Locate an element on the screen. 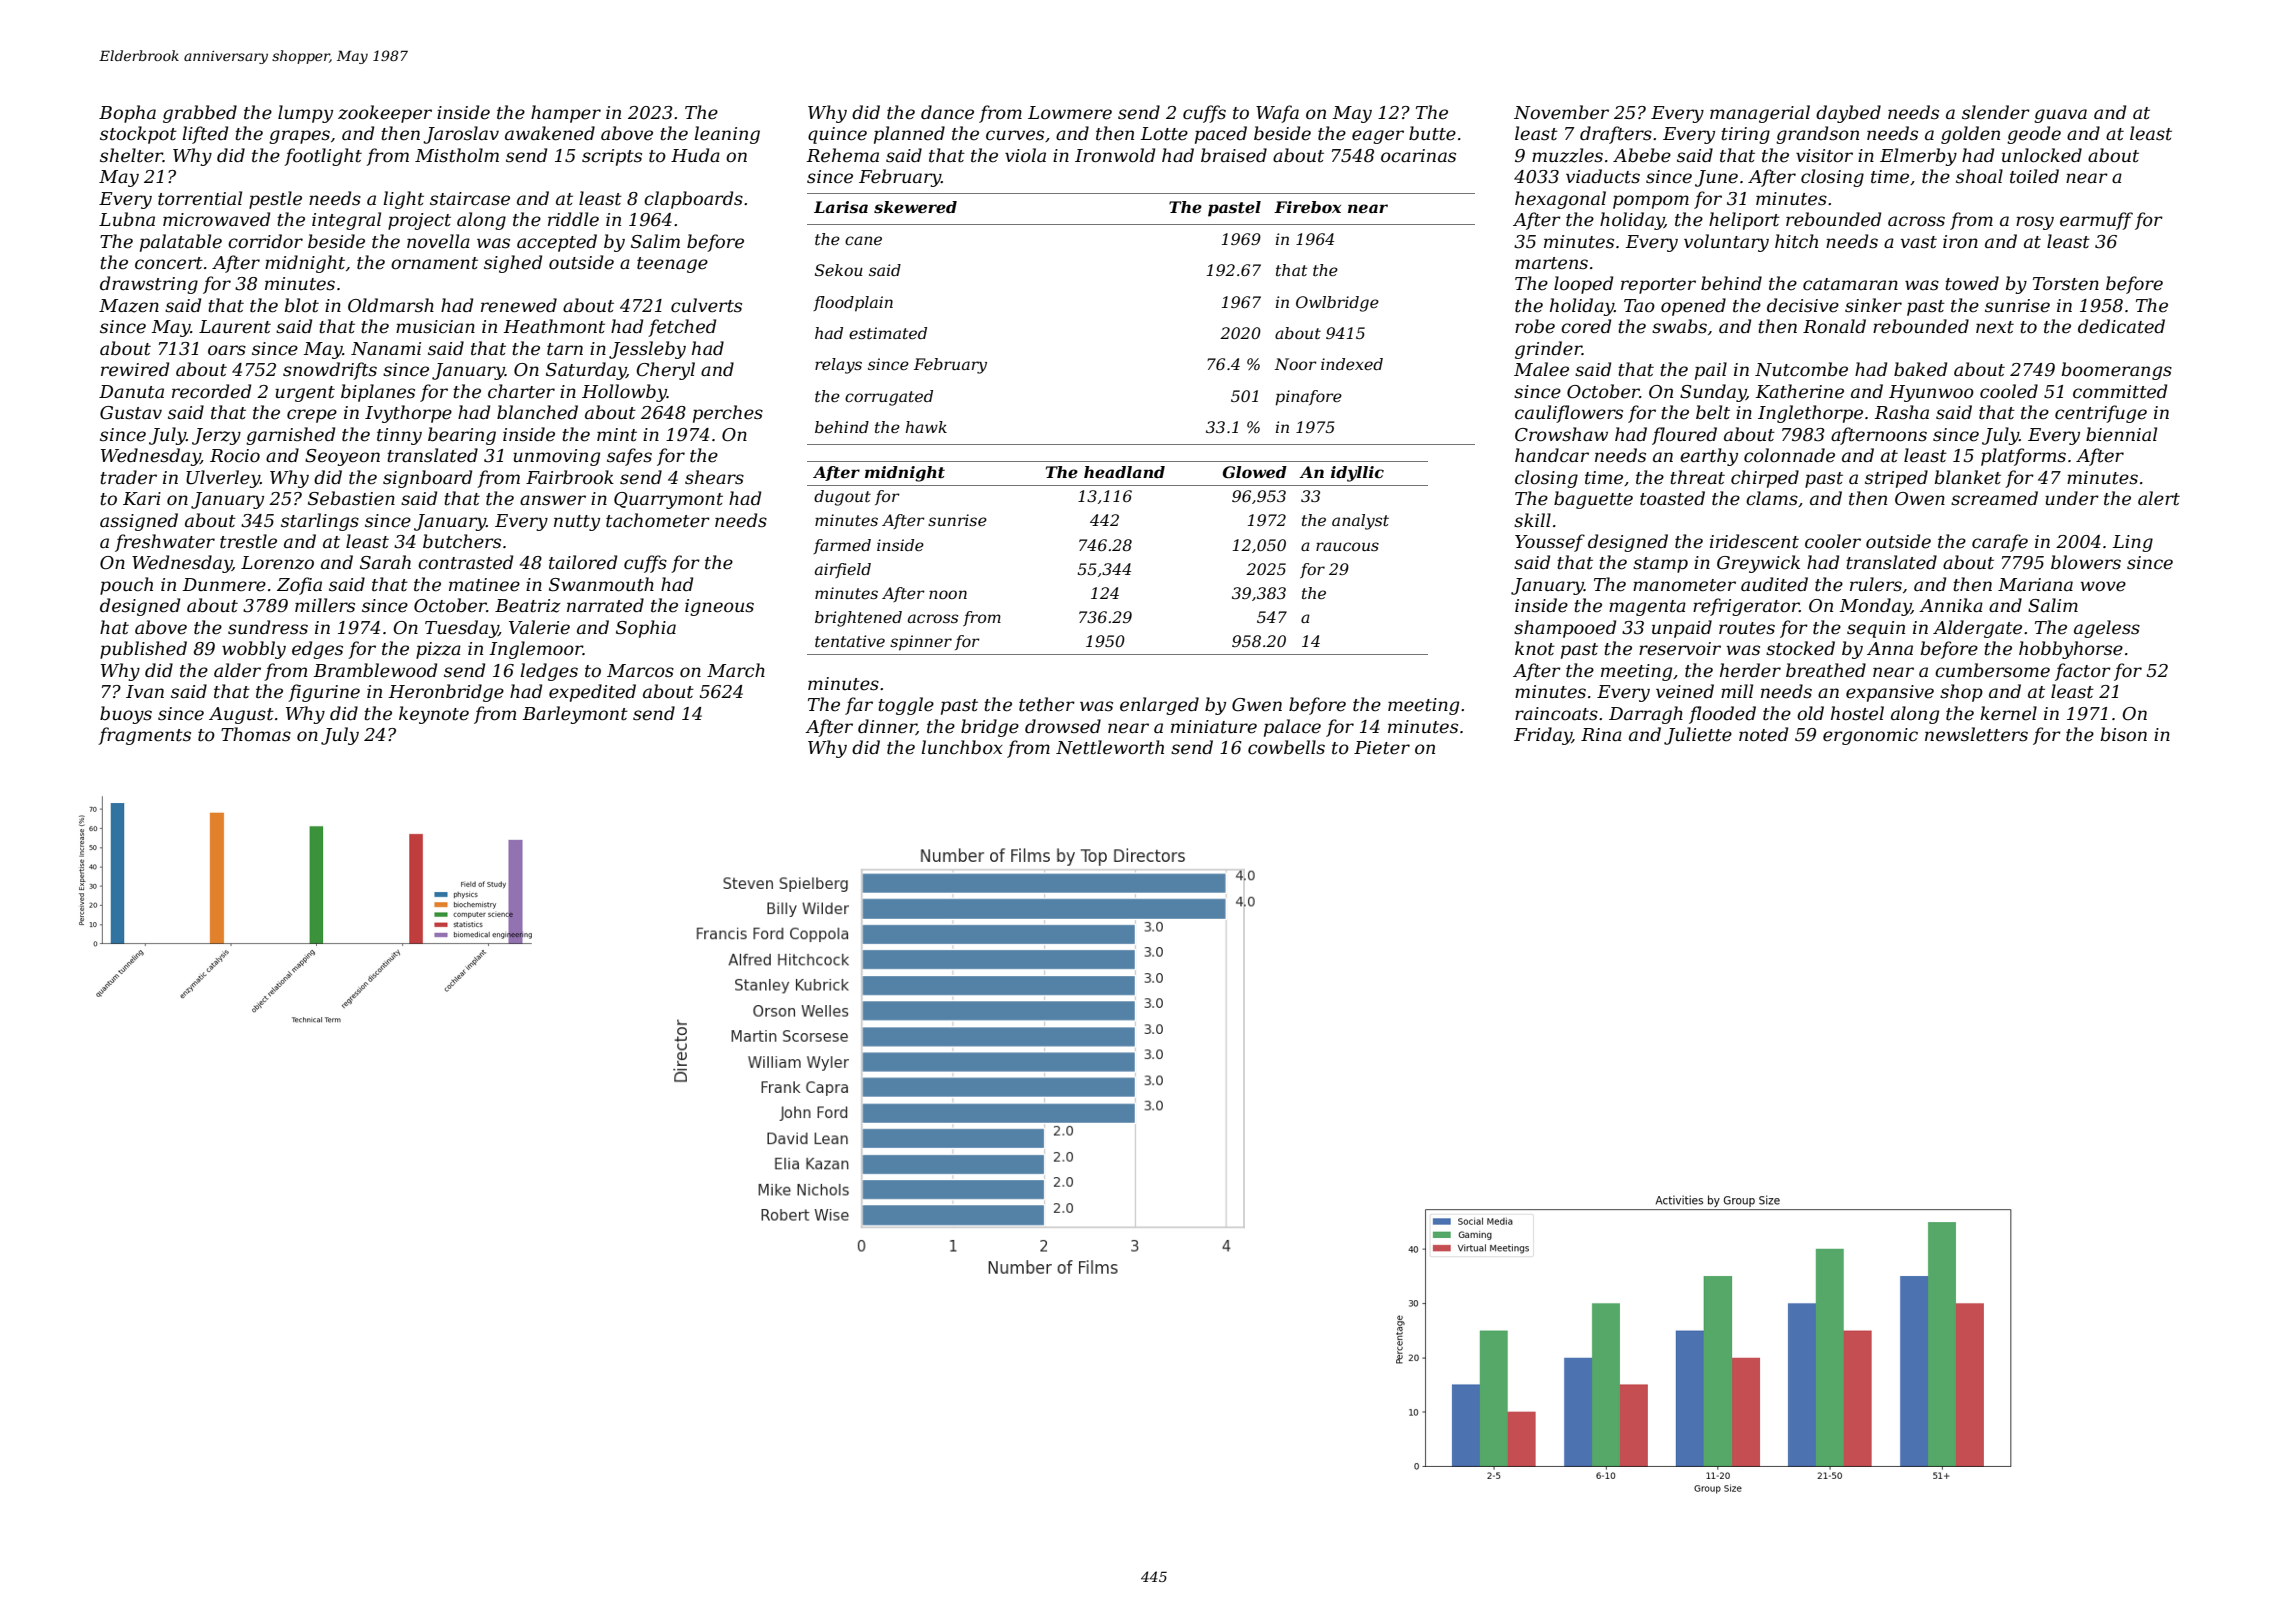 This screenshot has height=1614, width=2282. hamper is located at coordinates (566, 114).
